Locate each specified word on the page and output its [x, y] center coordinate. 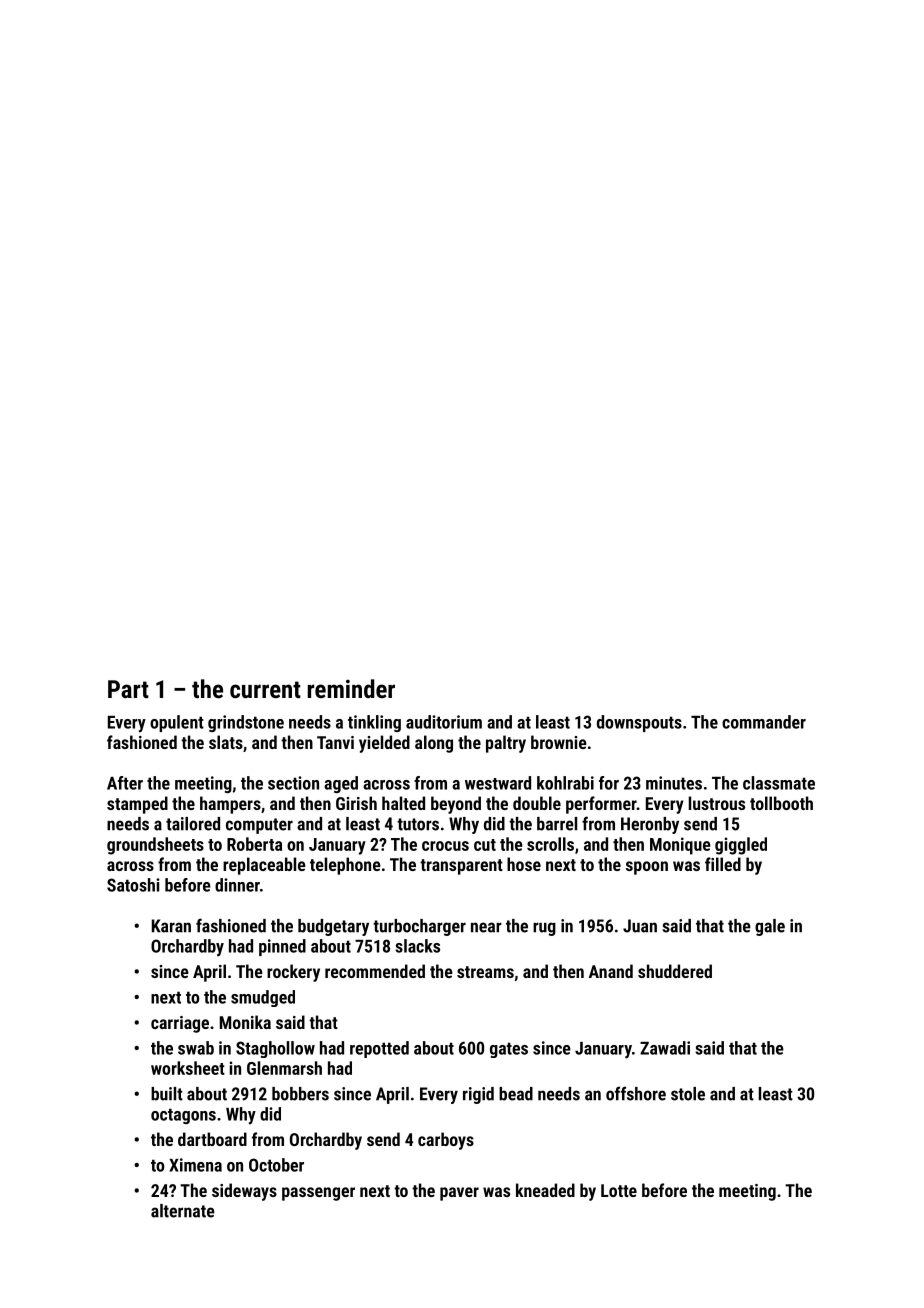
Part [128, 689]
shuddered [675, 971]
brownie [559, 742]
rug [544, 929]
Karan [171, 926]
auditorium [444, 722]
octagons [183, 1116]
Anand [611, 971]
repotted [379, 1049]
